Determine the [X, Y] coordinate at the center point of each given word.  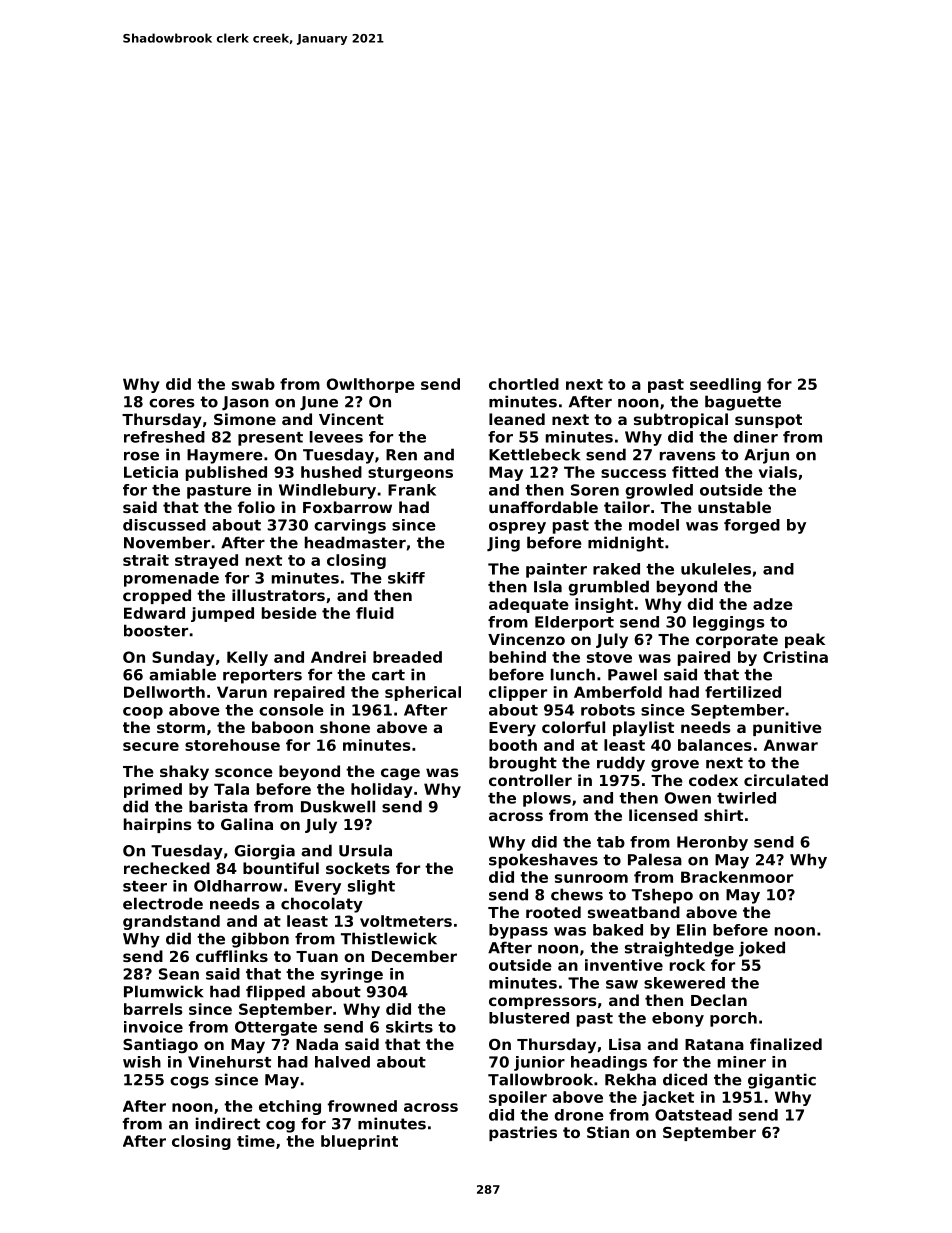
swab [253, 384]
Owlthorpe [371, 385]
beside [289, 613]
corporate [737, 641]
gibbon [260, 940]
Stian [608, 1132]
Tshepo [662, 896]
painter [556, 570]
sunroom [591, 878]
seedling [725, 385]
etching [290, 1107]
